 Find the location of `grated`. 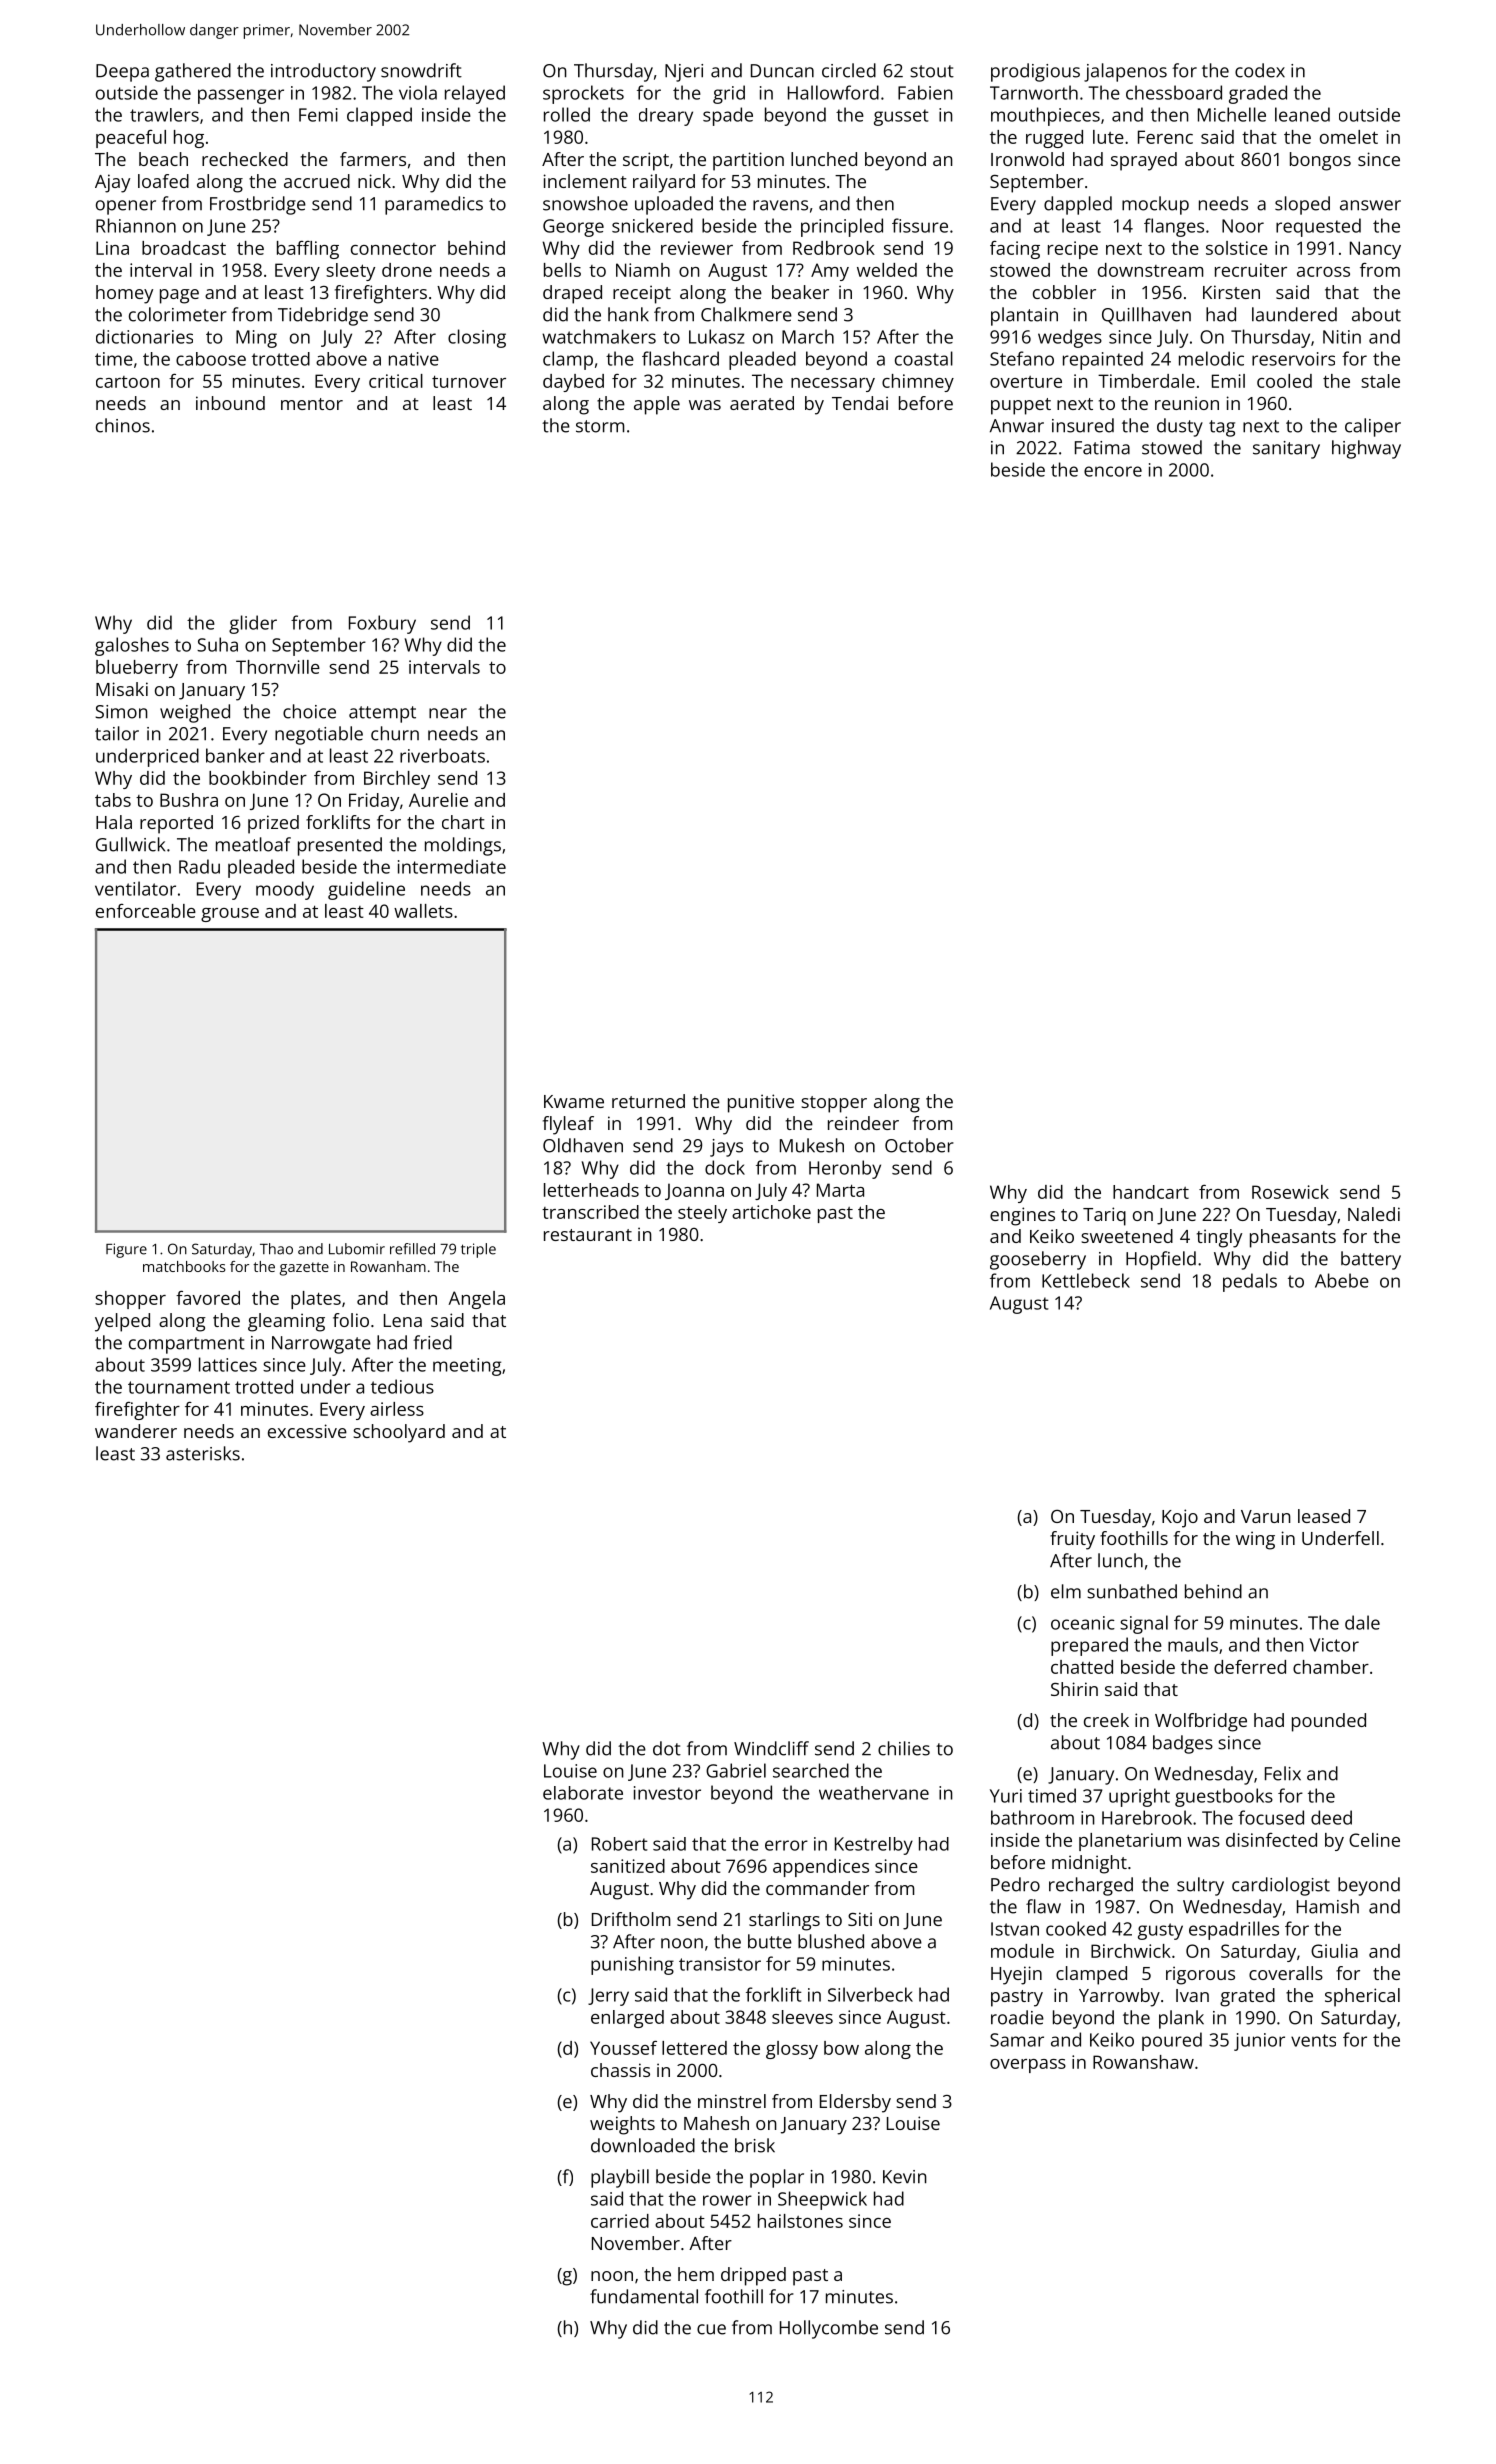

grated is located at coordinates (1247, 1997).
